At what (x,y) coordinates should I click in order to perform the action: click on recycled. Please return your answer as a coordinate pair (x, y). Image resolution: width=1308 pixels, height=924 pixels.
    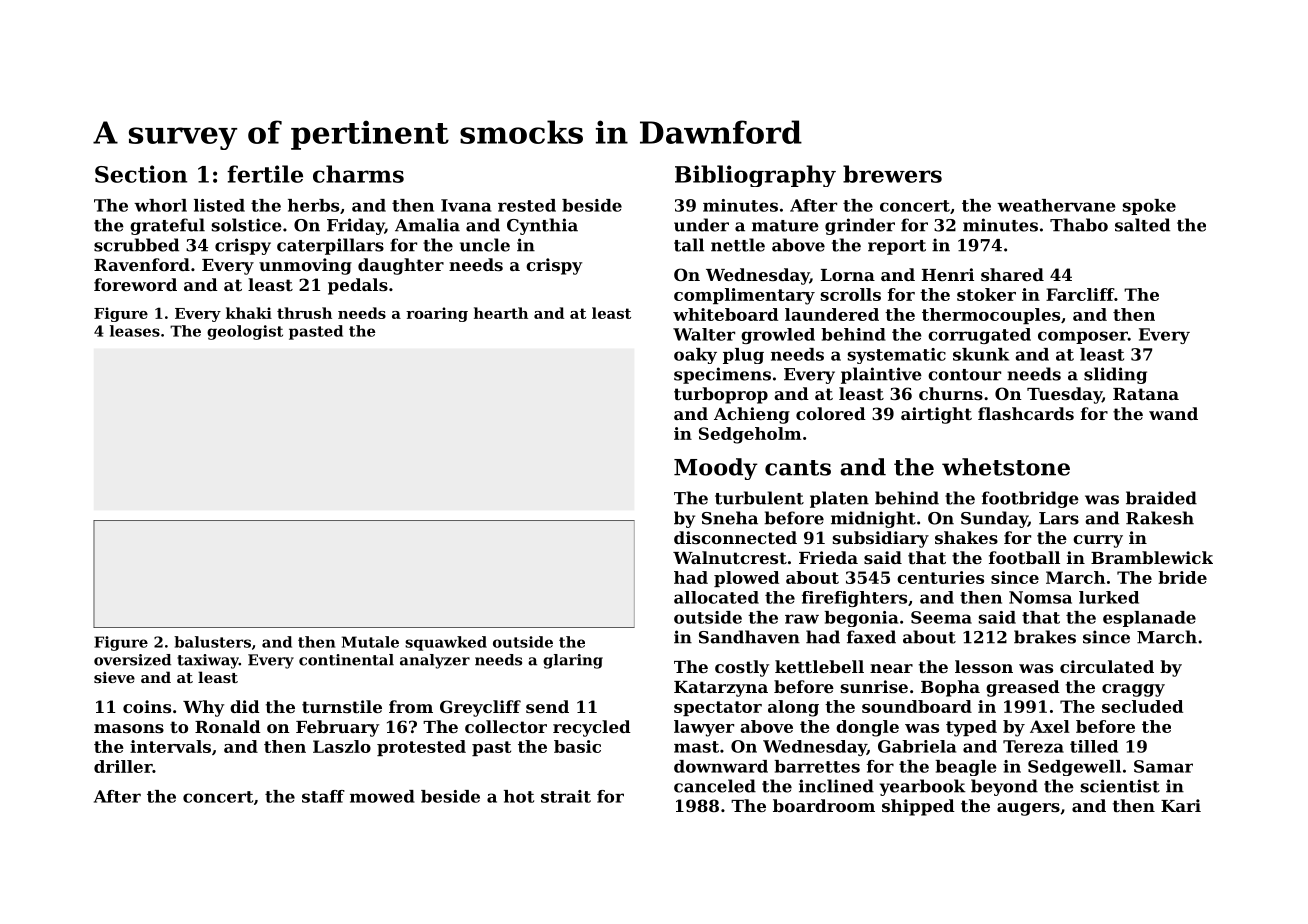
    Looking at the image, I should click on (592, 728).
